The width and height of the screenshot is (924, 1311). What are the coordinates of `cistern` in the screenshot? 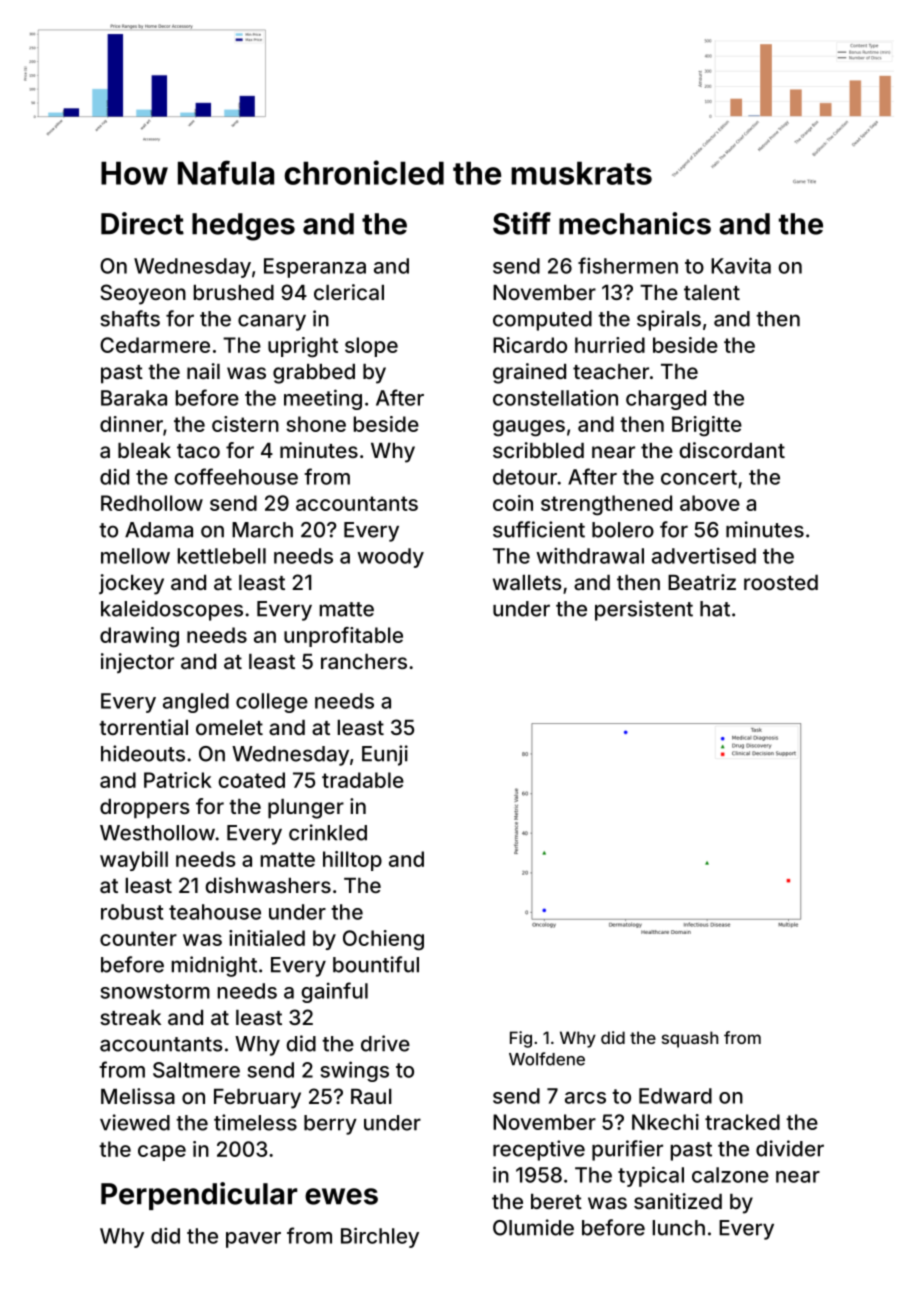 It's located at (245, 424).
